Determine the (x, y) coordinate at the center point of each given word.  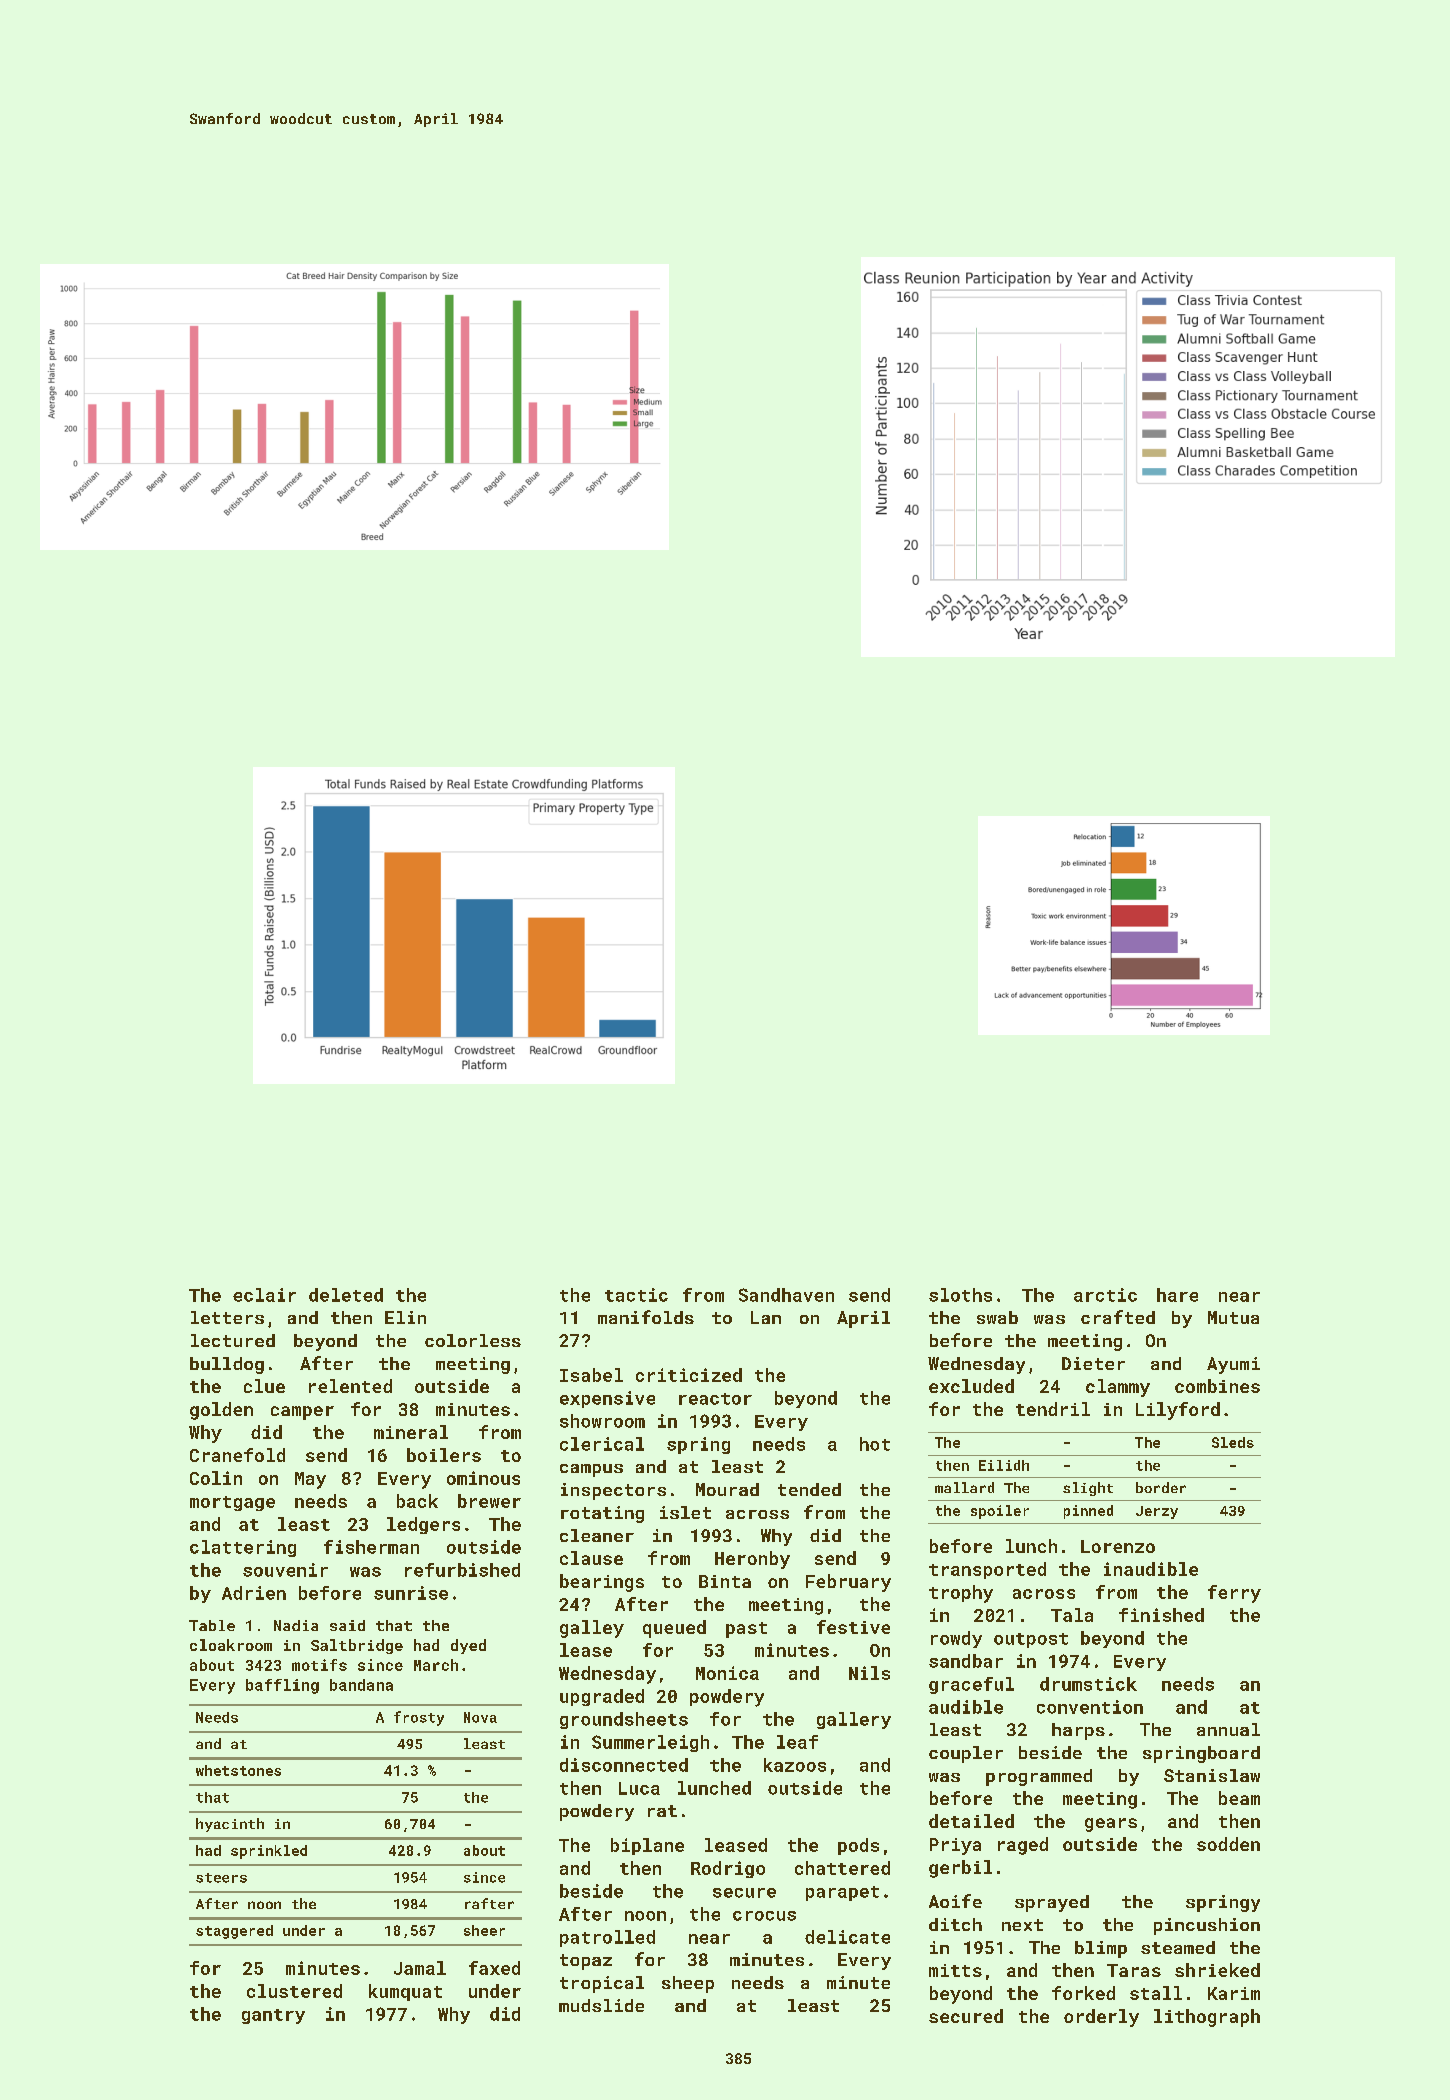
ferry (1234, 1594)
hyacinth (230, 1825)
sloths (960, 1295)
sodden (1228, 1844)
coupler (966, 1754)
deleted (346, 1295)
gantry (273, 2016)
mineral (411, 1432)
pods (858, 1846)
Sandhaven (786, 1295)
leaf (797, 1742)
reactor (715, 1399)
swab (997, 1317)
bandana (361, 1685)
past (746, 1630)
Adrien (254, 1593)
